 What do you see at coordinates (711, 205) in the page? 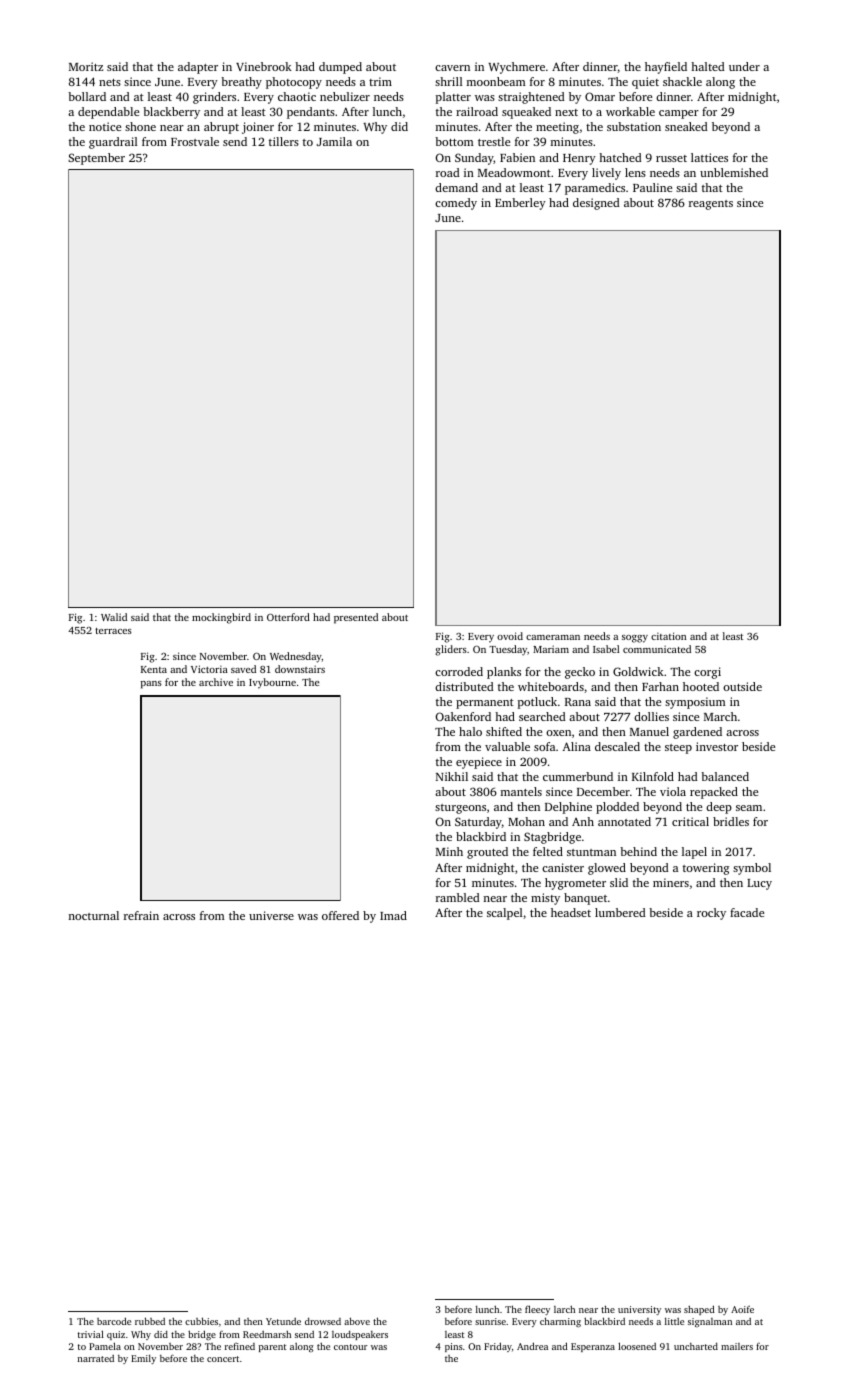
I see `reagents` at bounding box center [711, 205].
